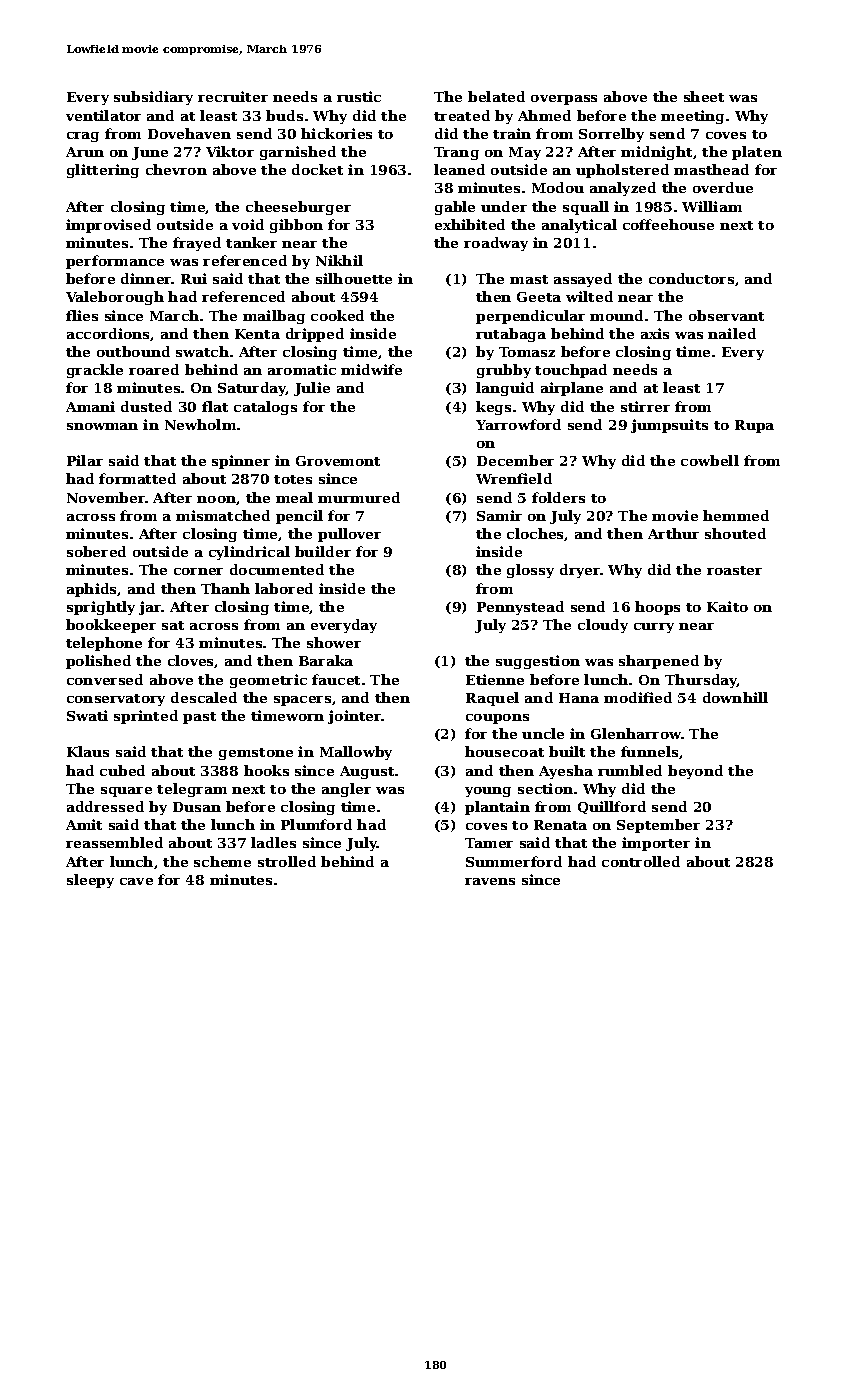 The image size is (849, 1400). Describe the element at coordinates (704, 96) in the screenshot. I see `sheet` at that location.
